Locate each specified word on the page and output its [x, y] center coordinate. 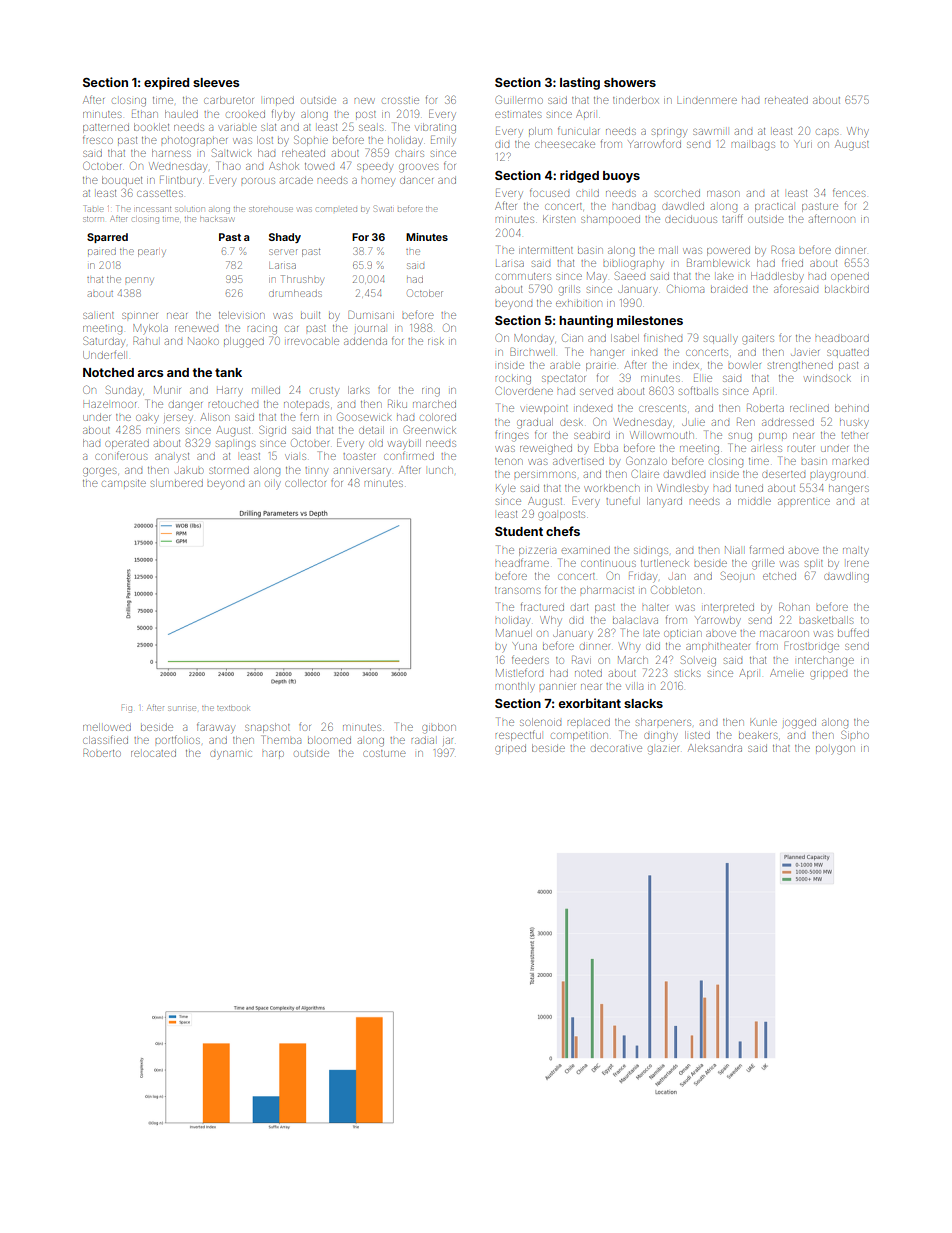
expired [166, 83]
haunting [586, 321]
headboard [842, 338]
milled [266, 391]
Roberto [102, 753]
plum [540, 131]
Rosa [782, 250]
